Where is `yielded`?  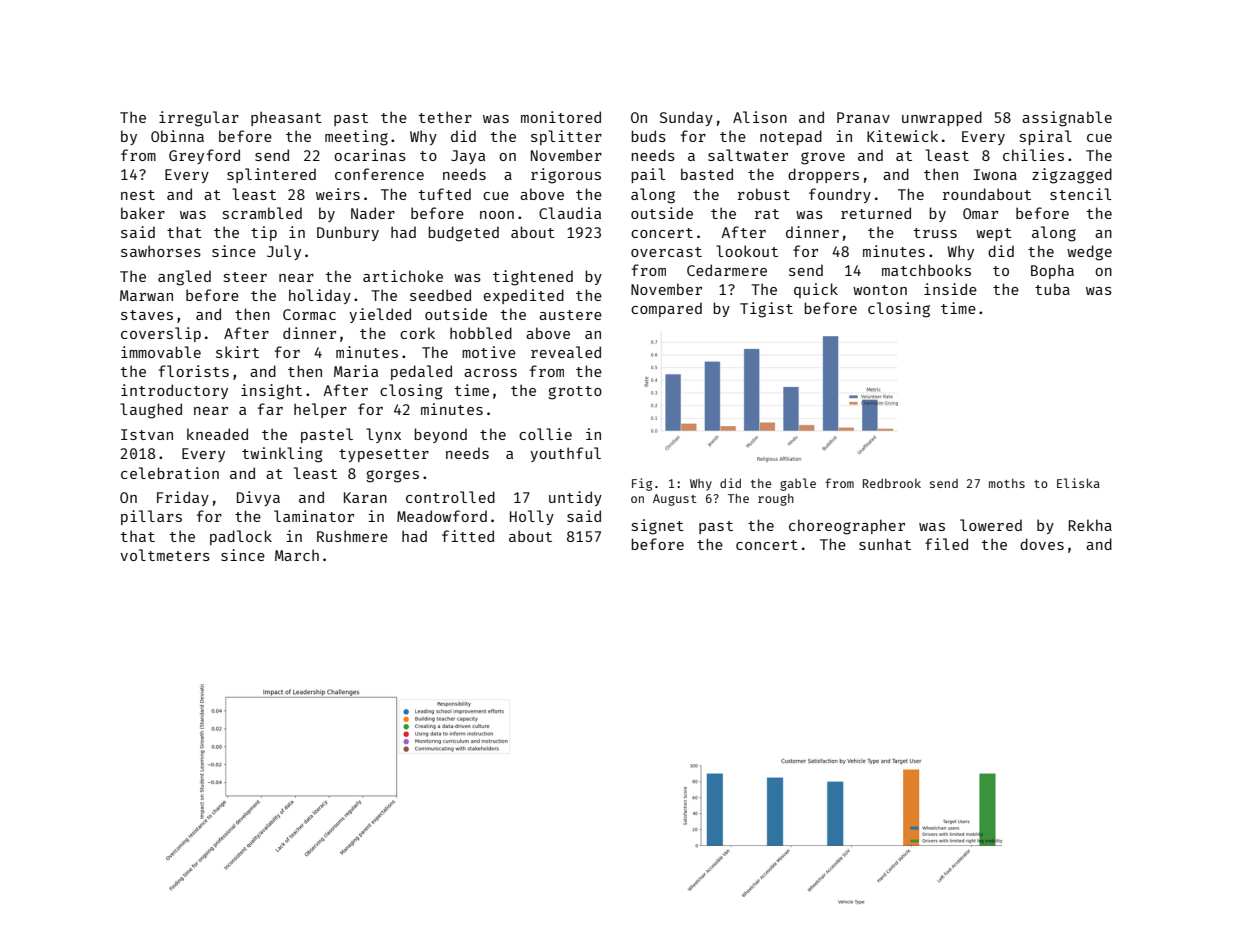
yielded is located at coordinates (380, 315).
